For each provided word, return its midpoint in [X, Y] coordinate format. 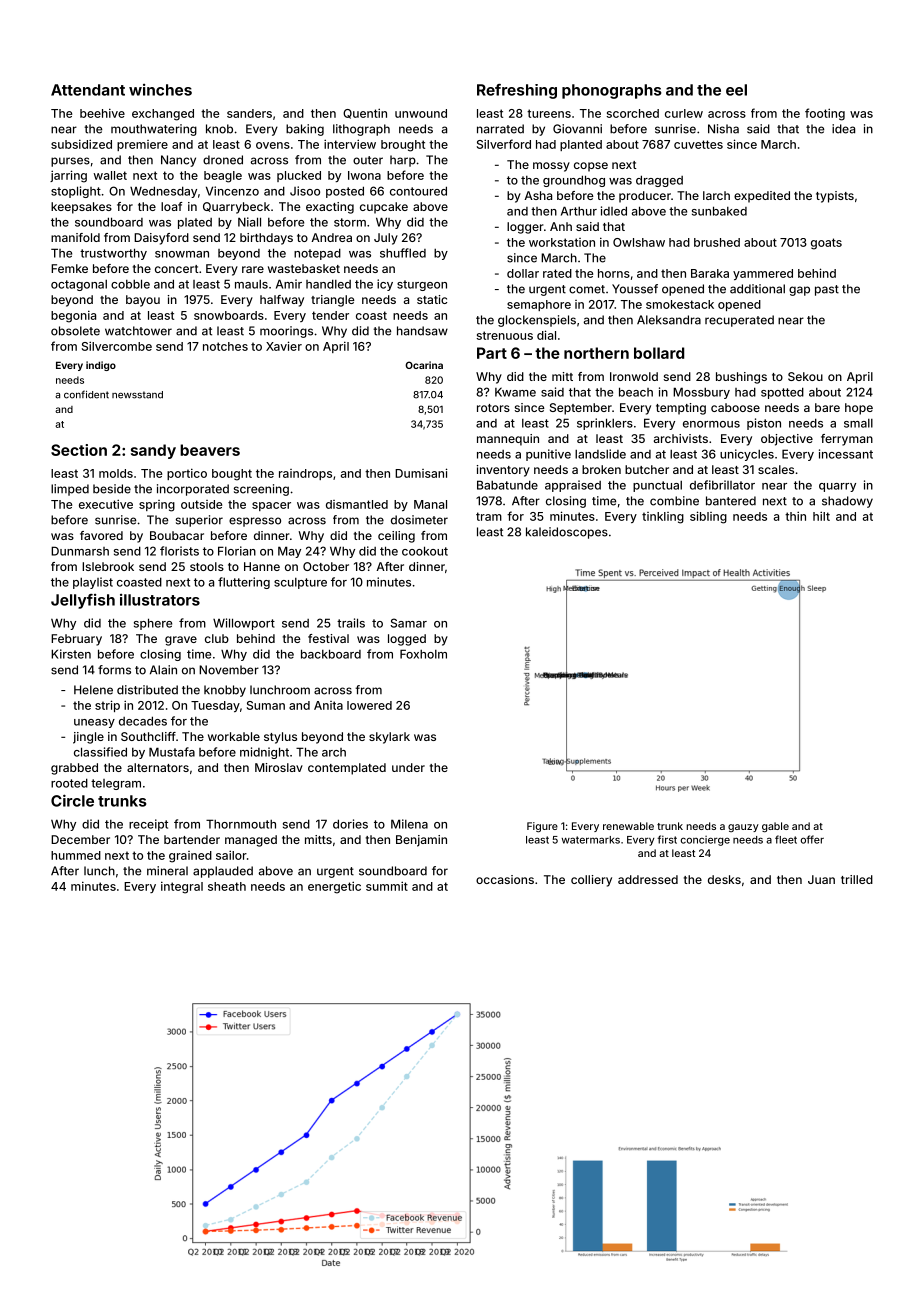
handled [328, 284]
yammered [763, 274]
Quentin [365, 113]
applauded [223, 872]
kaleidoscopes [567, 533]
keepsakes [81, 208]
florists [179, 551]
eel [736, 90]
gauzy [743, 828]
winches [160, 90]
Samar [408, 623]
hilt [821, 516]
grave [181, 641]
